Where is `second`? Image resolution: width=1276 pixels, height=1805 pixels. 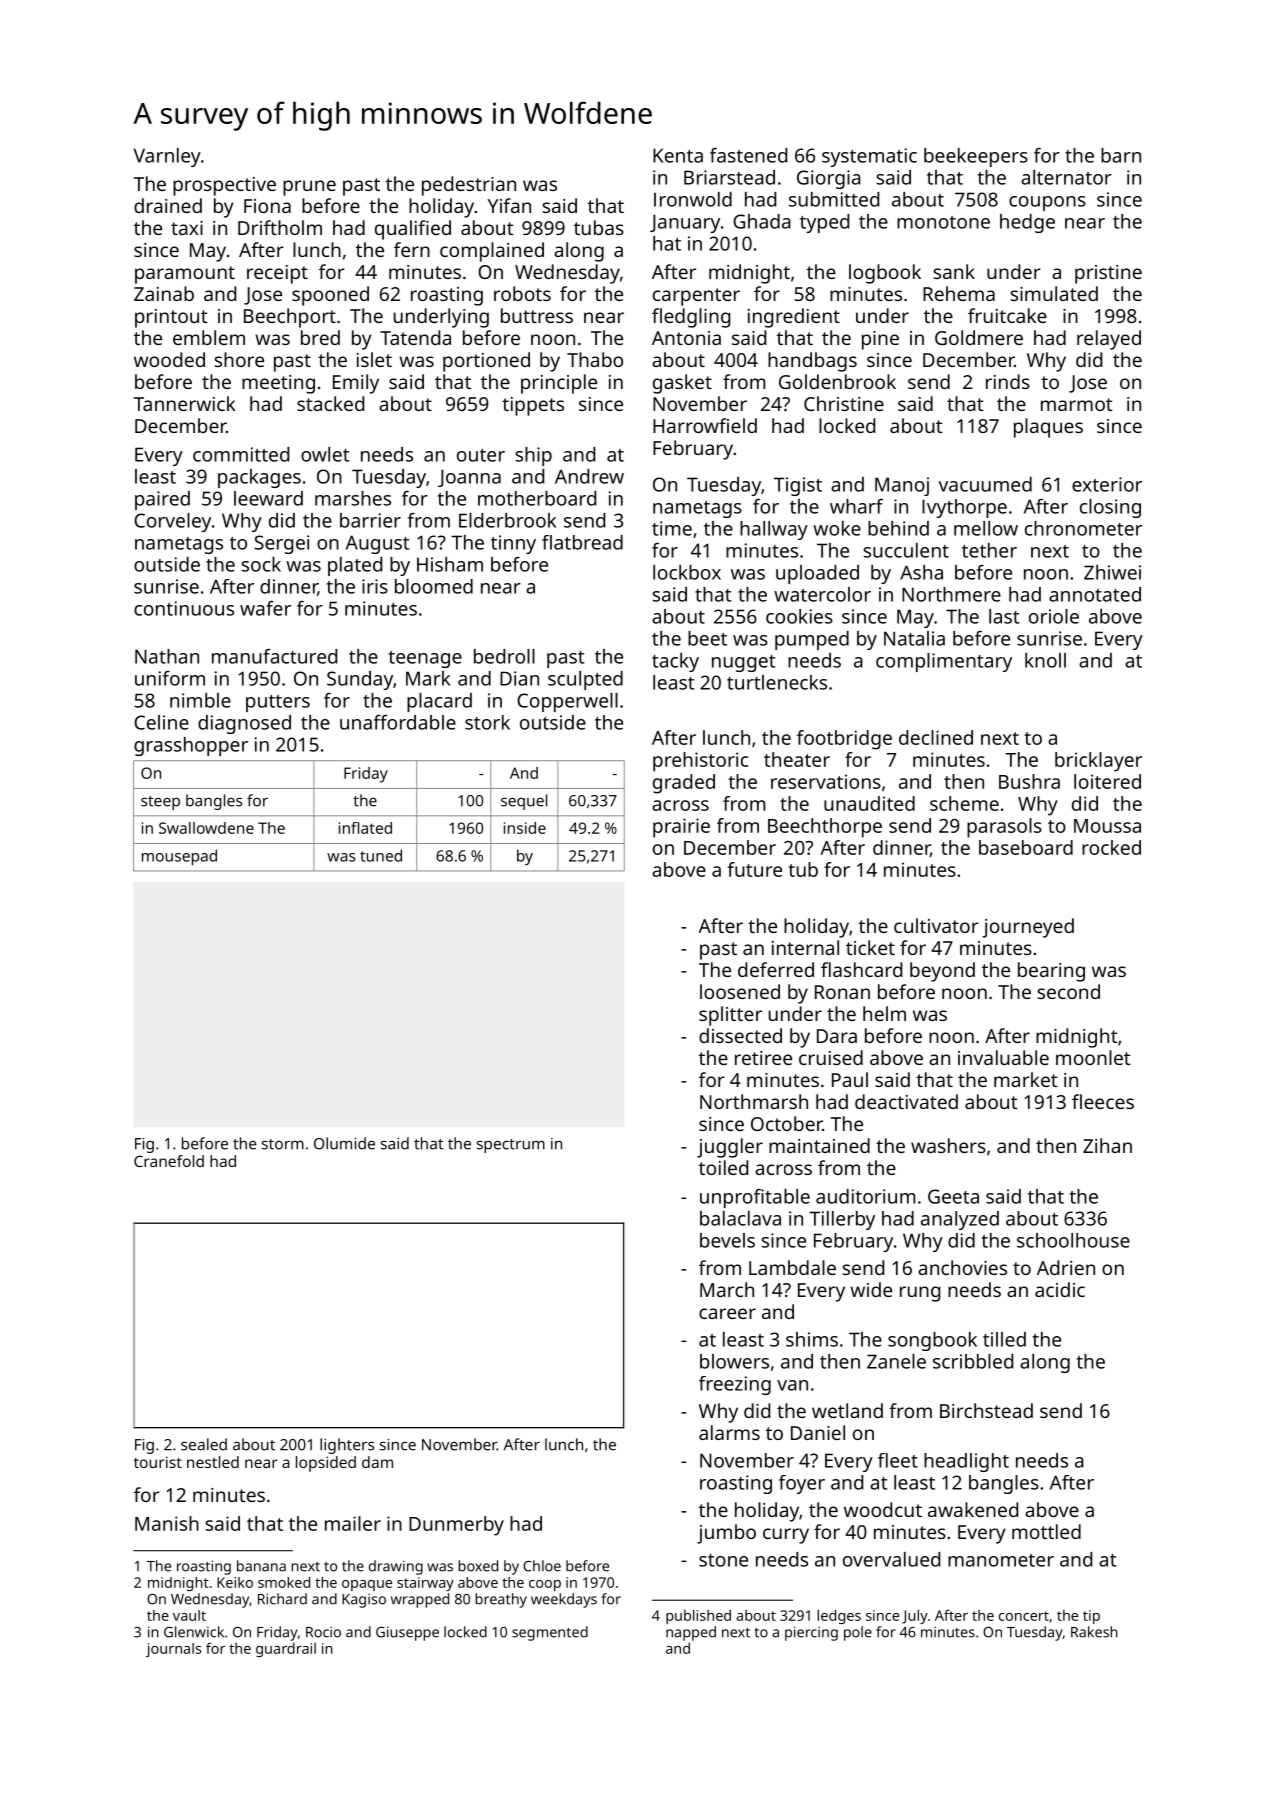 second is located at coordinates (1069, 991).
